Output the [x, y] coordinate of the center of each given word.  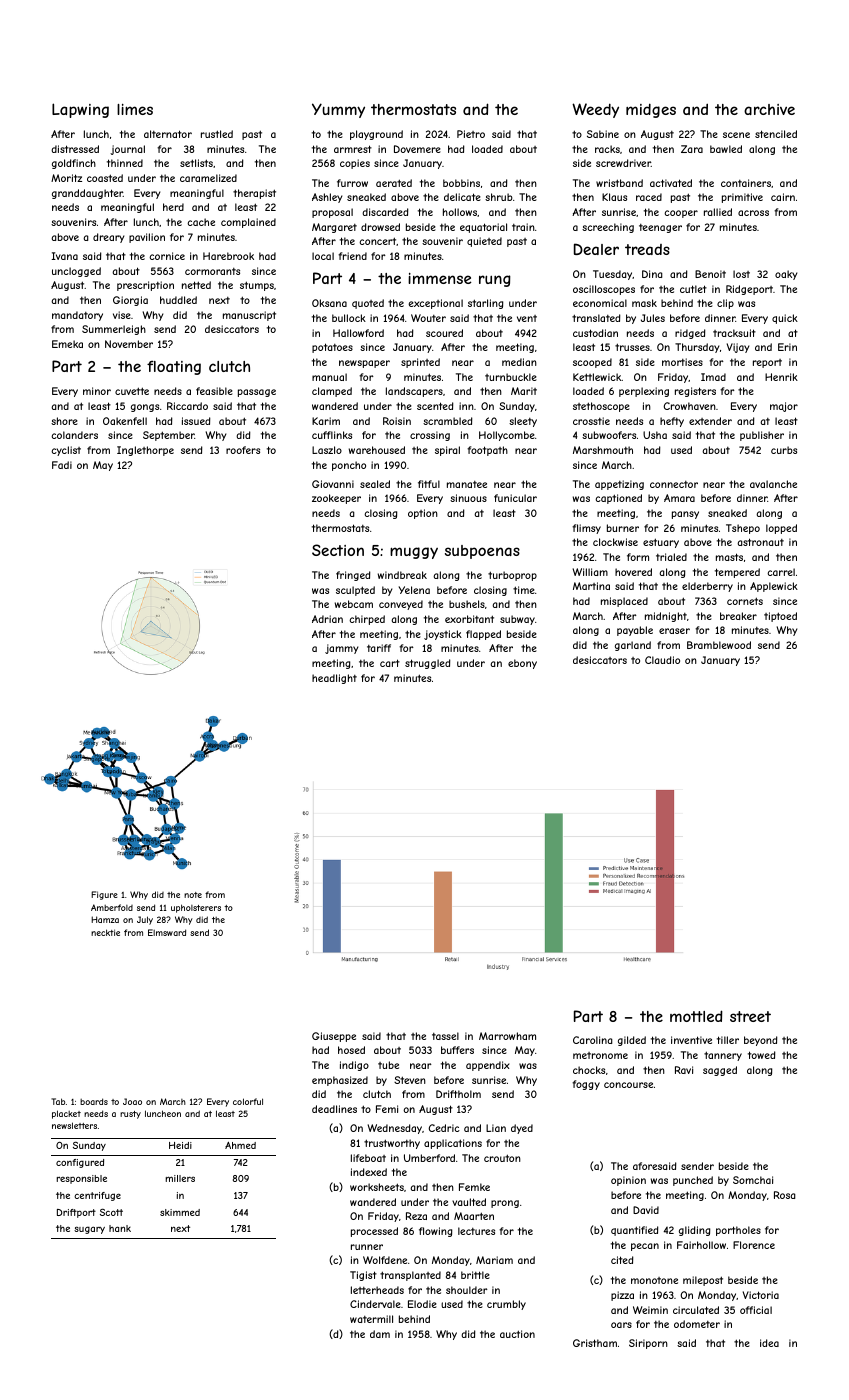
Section [338, 550]
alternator [168, 134]
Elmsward [167, 932]
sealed [375, 484]
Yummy [338, 110]
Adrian [327, 619]
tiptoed [780, 617]
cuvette [132, 391]
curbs [784, 450]
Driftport [76, 1213]
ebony [522, 664]
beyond [761, 1041]
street [750, 1016]
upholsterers [196, 908]
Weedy [595, 110]
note [193, 895]
